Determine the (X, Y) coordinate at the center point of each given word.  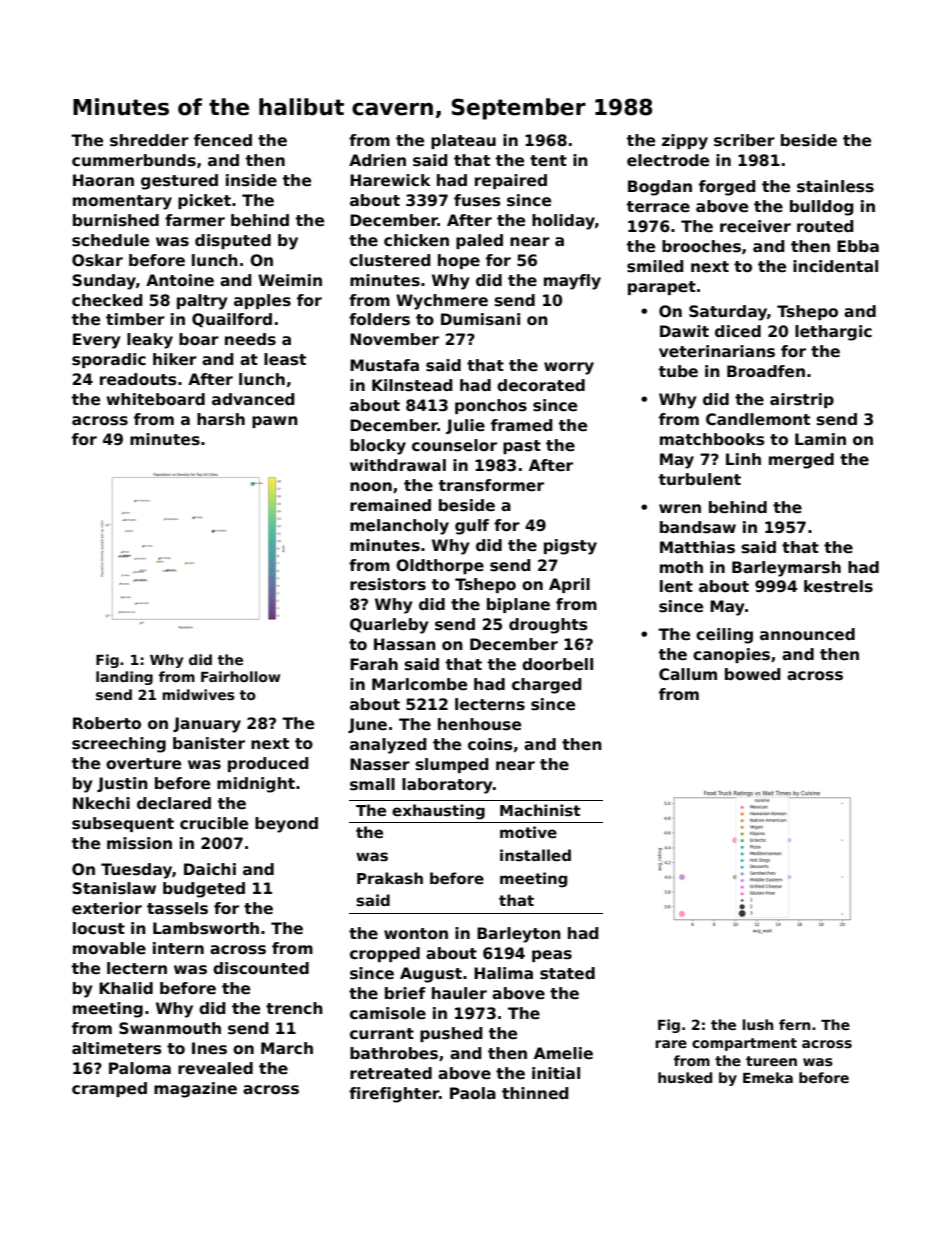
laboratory (447, 786)
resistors (388, 584)
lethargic (833, 333)
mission (139, 843)
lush (757, 1024)
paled (479, 241)
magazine (195, 1090)
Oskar (97, 260)
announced (807, 634)
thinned (535, 1093)
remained (390, 505)
